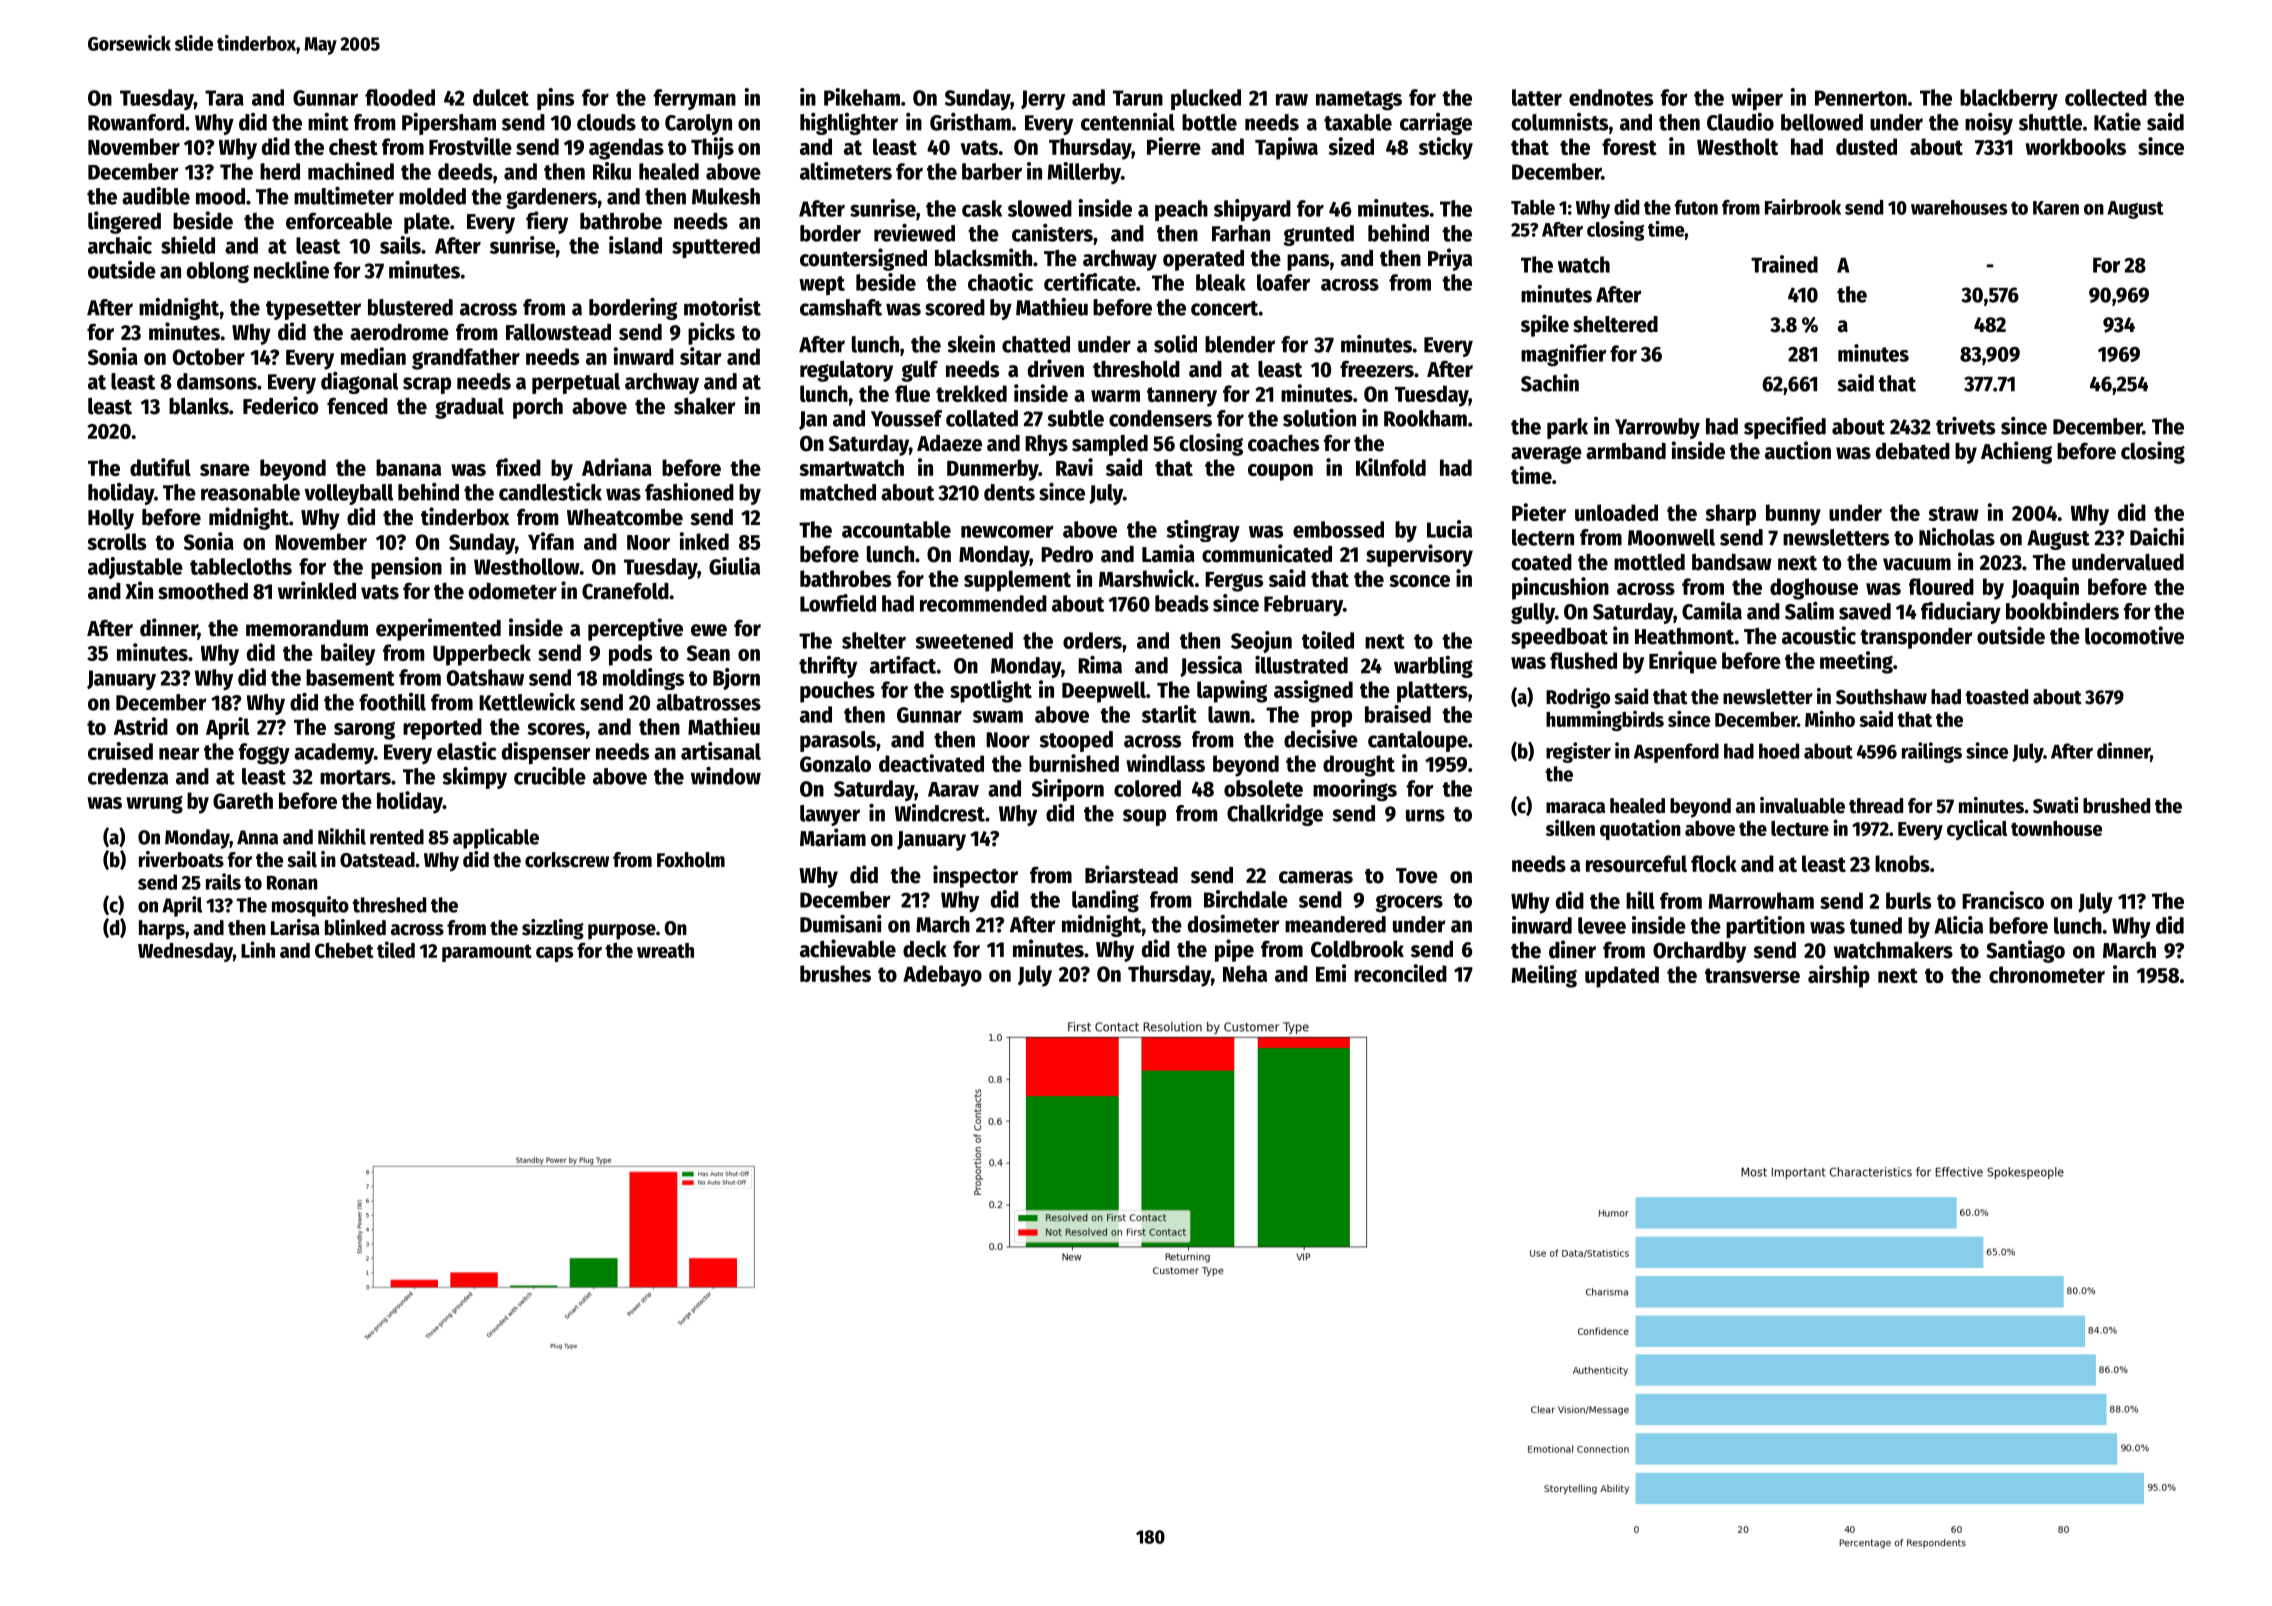  Describe the element at coordinates (485, 677) in the screenshot. I see `Oatshaw` at that location.
